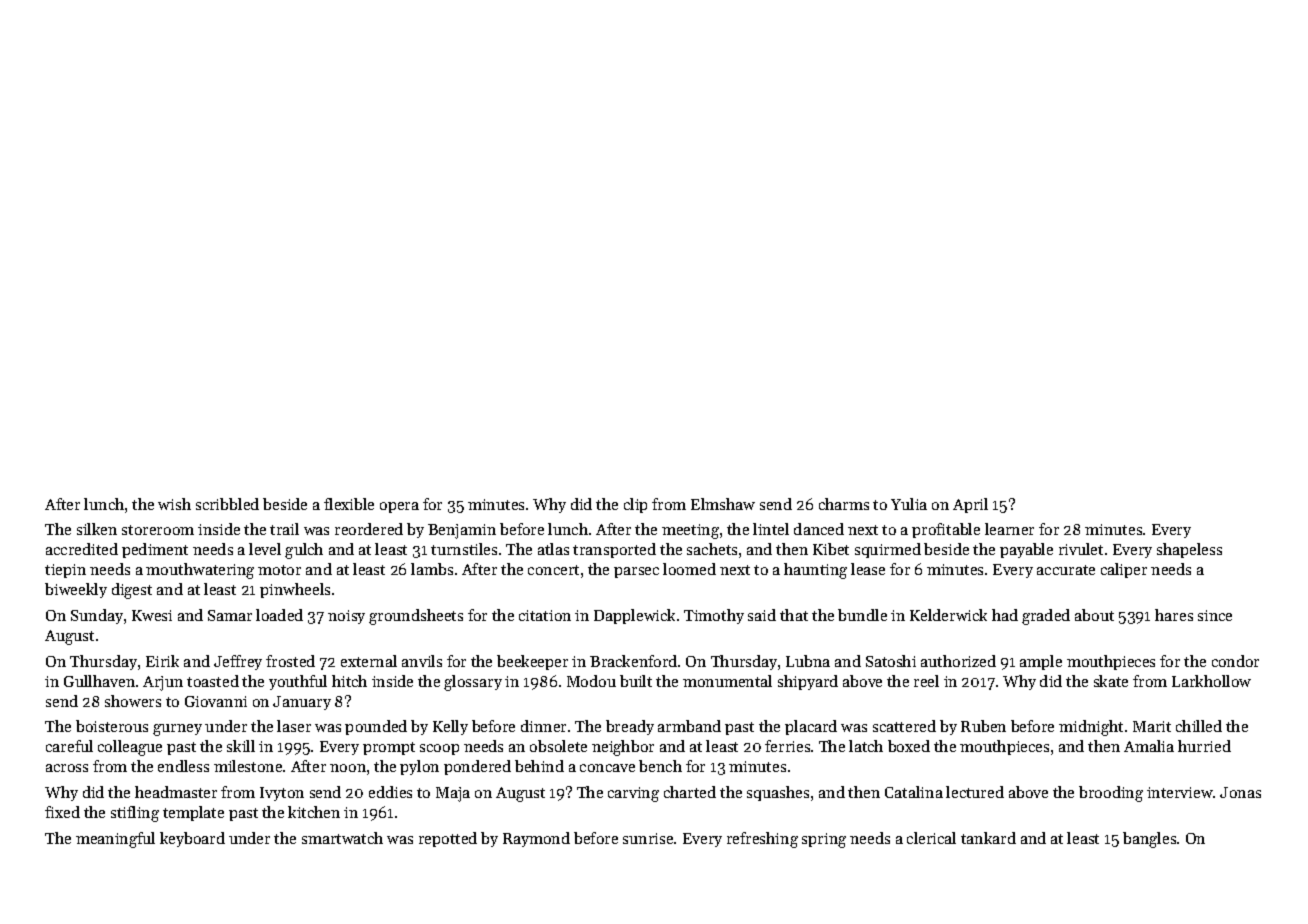  Describe the element at coordinates (1026, 550) in the screenshot. I see `payable` at that location.
